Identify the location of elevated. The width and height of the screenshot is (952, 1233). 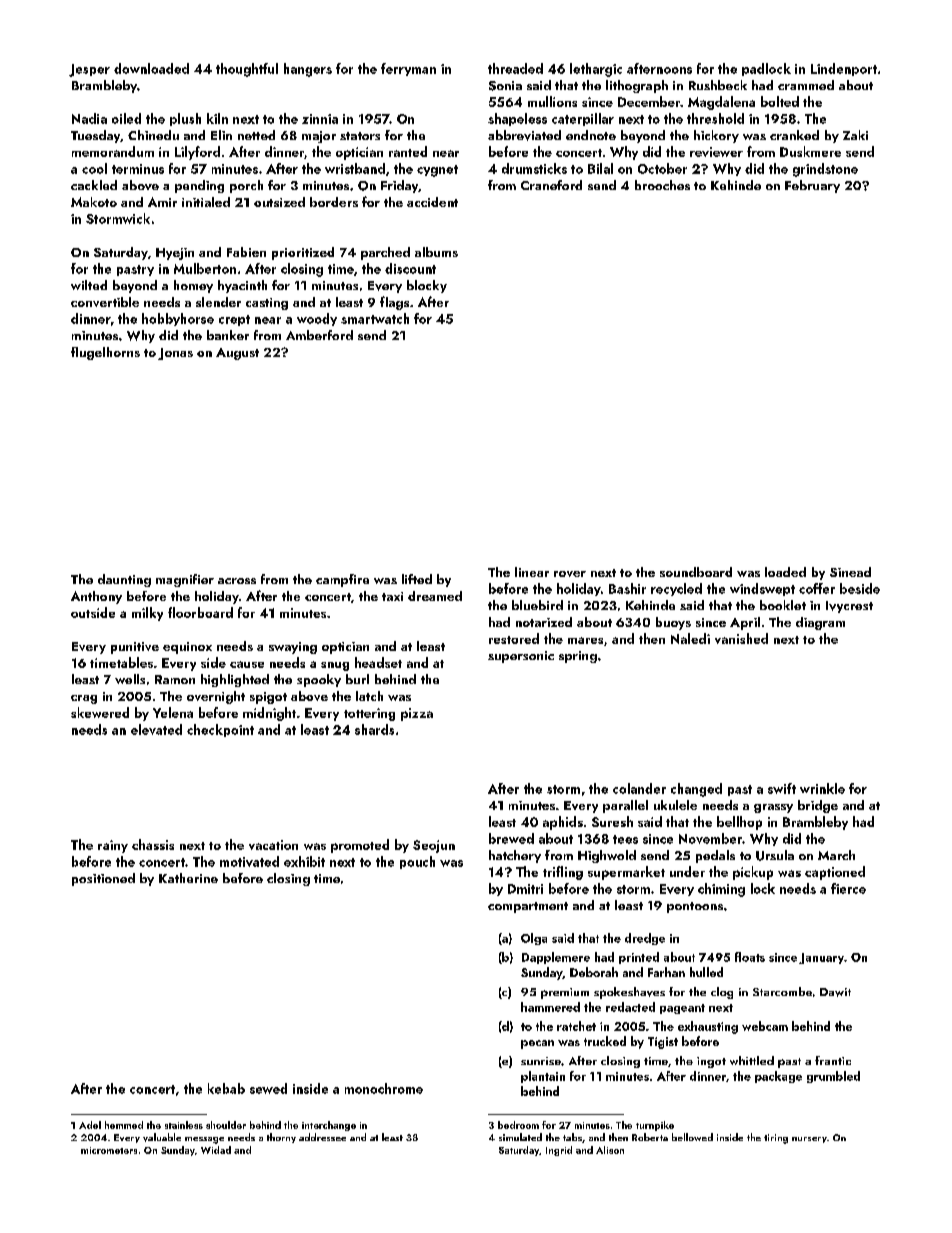
(156, 729).
